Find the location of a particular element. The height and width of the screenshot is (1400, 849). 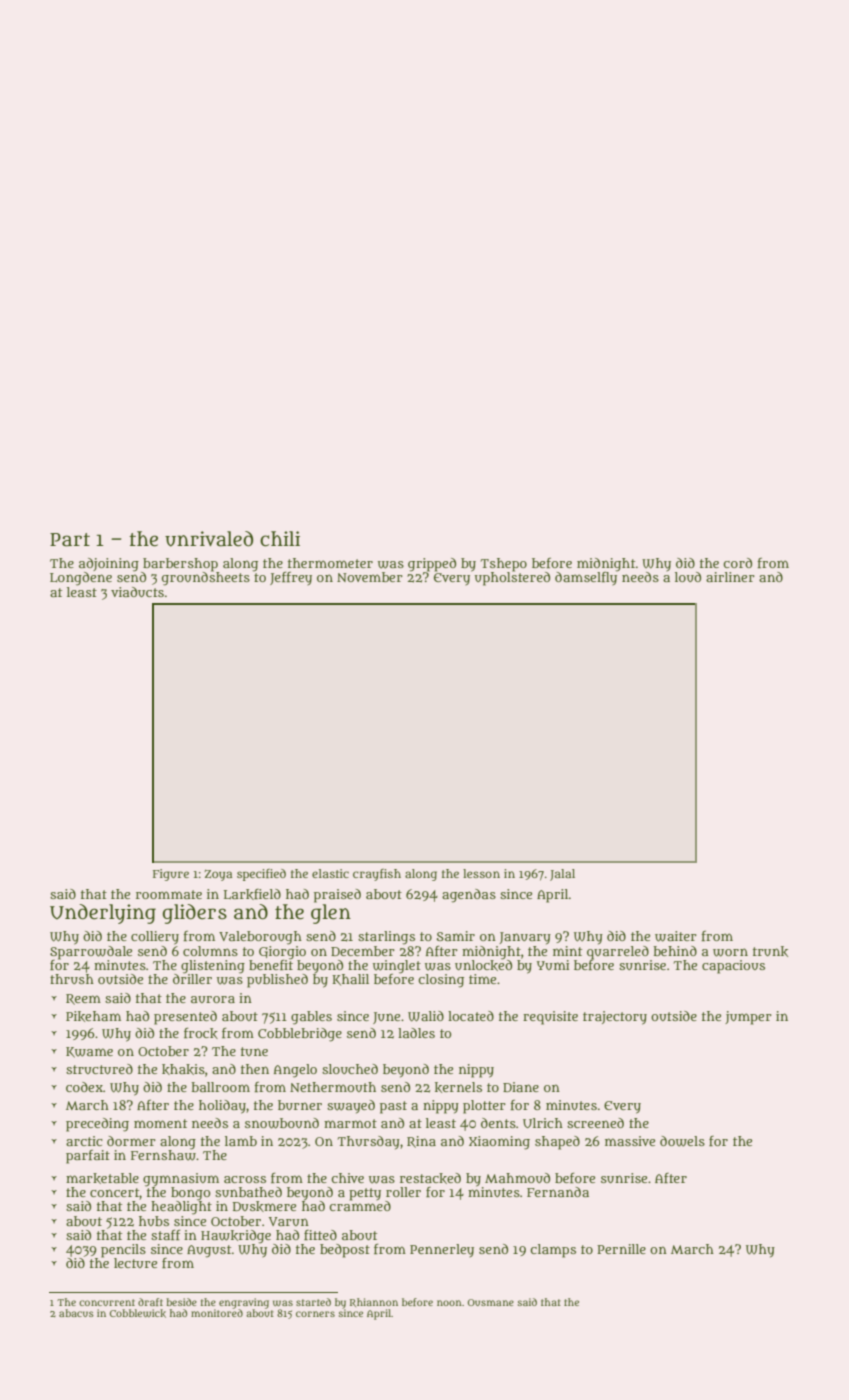

November is located at coordinates (370, 577).
